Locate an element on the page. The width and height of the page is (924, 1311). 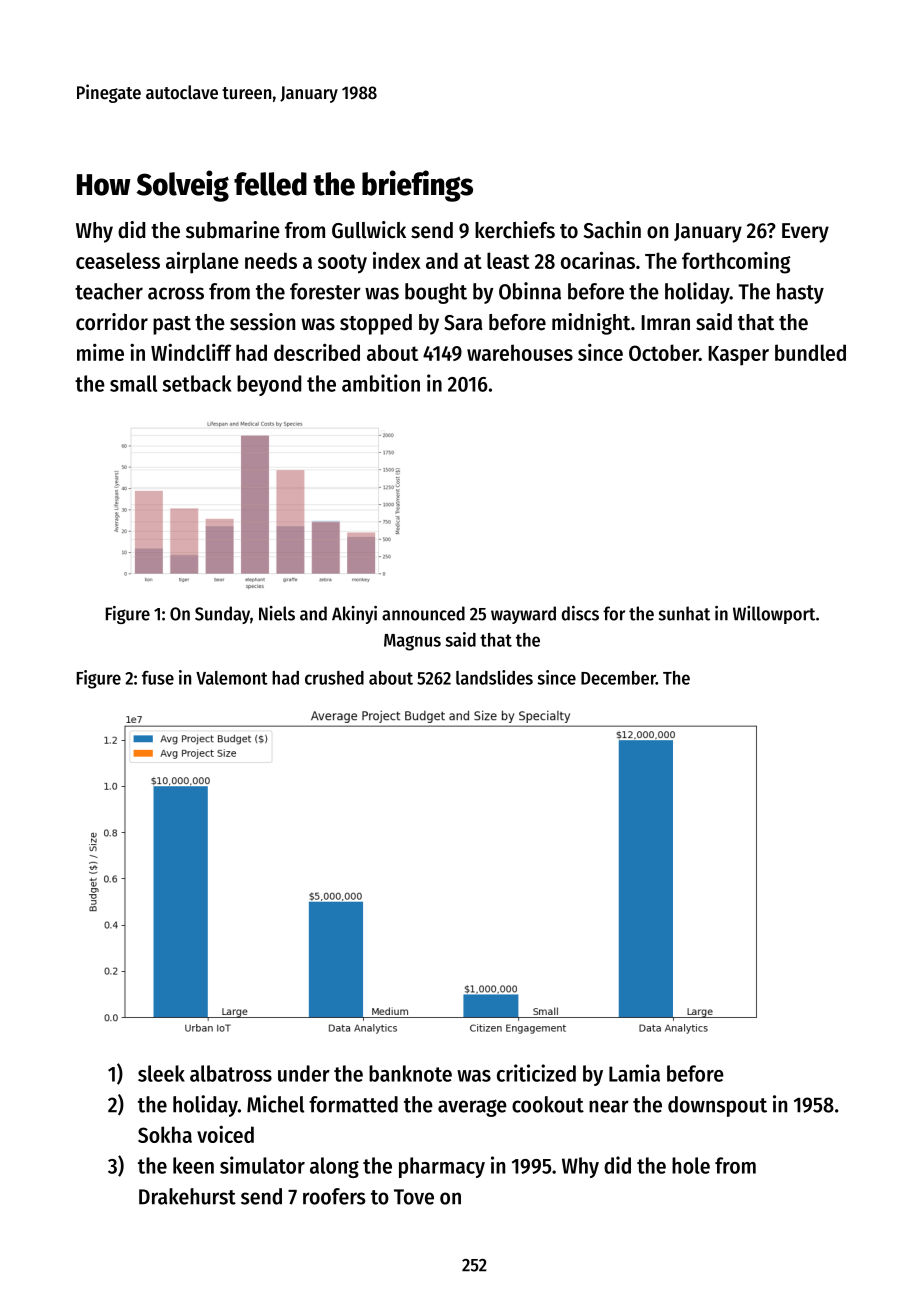
Niels is located at coordinates (277, 613).
